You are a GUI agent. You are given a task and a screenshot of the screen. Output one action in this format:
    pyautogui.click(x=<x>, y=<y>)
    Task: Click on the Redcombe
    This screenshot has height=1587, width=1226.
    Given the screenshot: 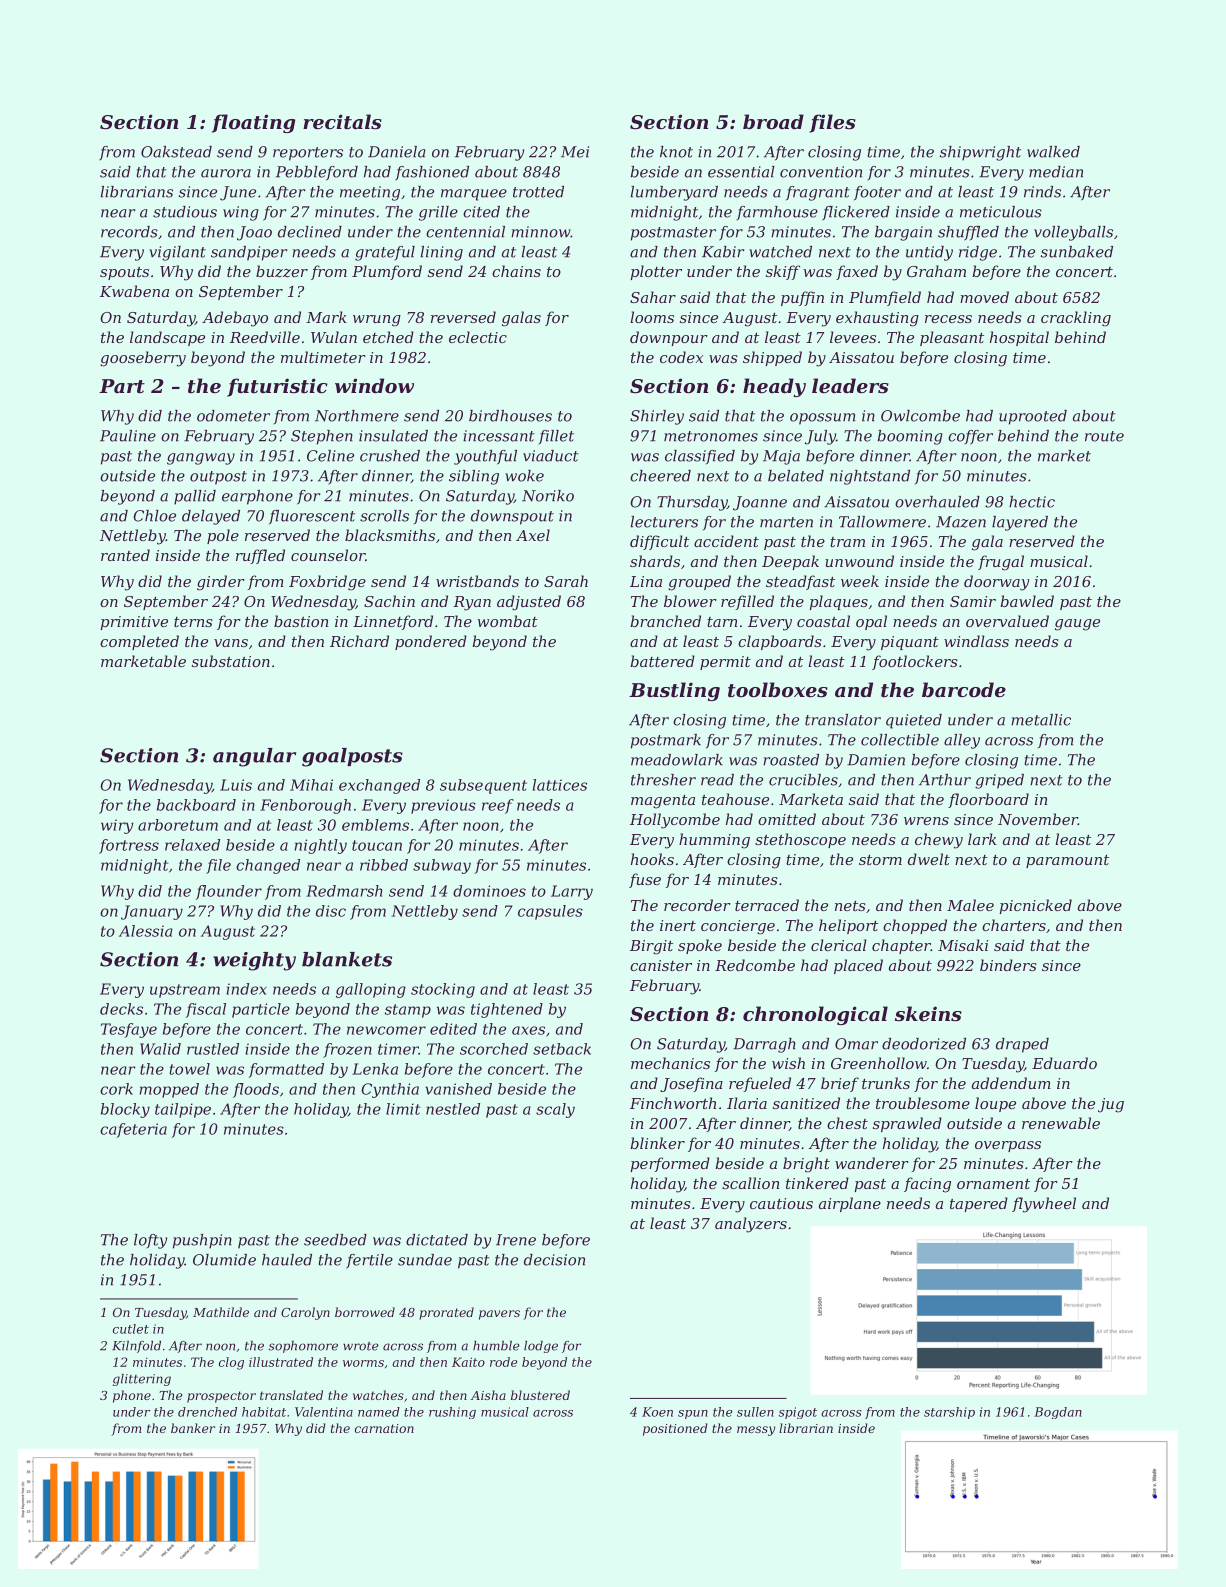 What is the action you would take?
    pyautogui.click(x=755, y=965)
